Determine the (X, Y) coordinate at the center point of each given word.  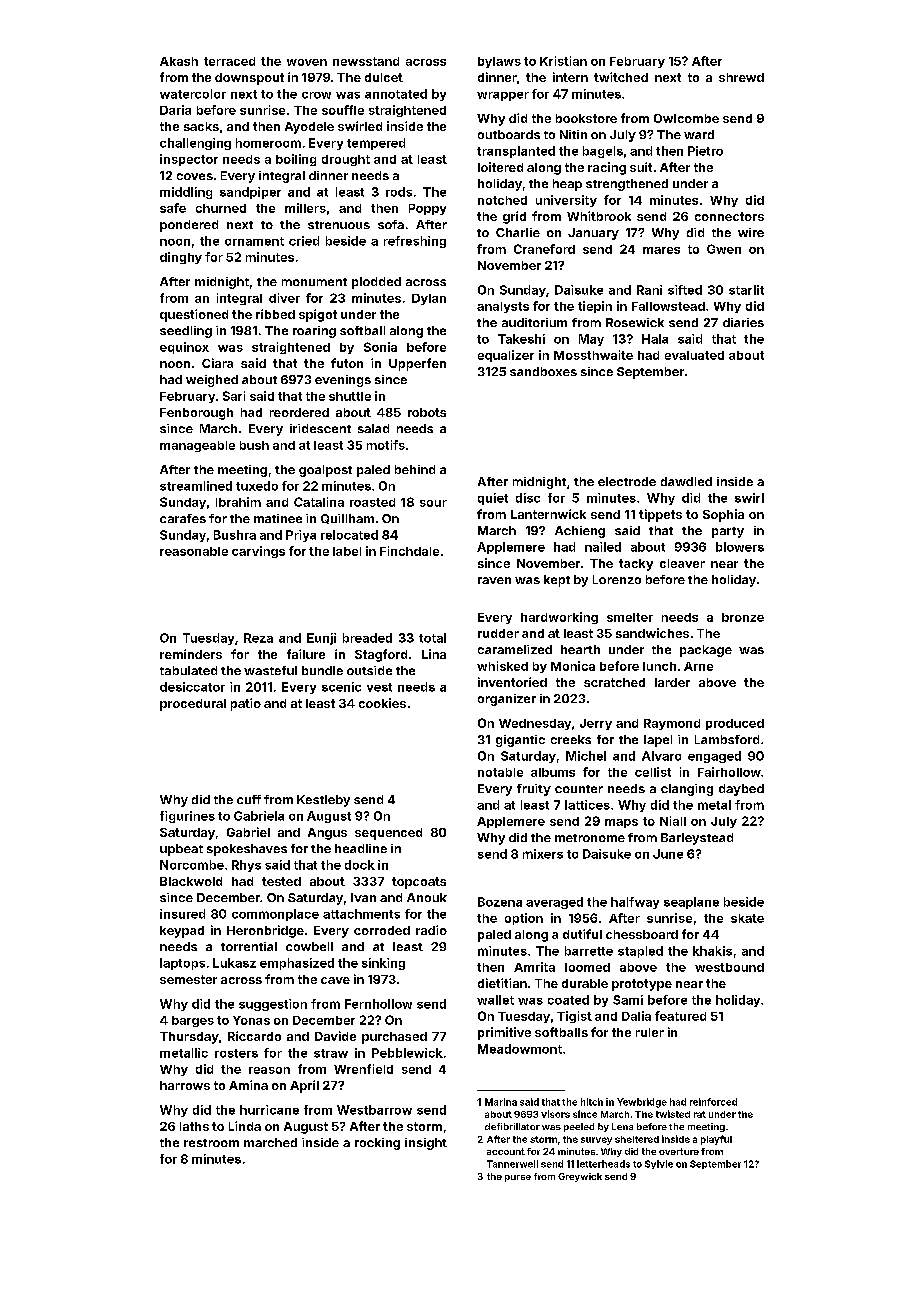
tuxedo (257, 486)
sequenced (388, 834)
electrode (627, 481)
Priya (301, 536)
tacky (636, 565)
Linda (245, 1126)
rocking (377, 1144)
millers (305, 208)
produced (735, 724)
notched (502, 200)
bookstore (586, 118)
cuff (249, 799)
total (432, 638)
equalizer (506, 356)
